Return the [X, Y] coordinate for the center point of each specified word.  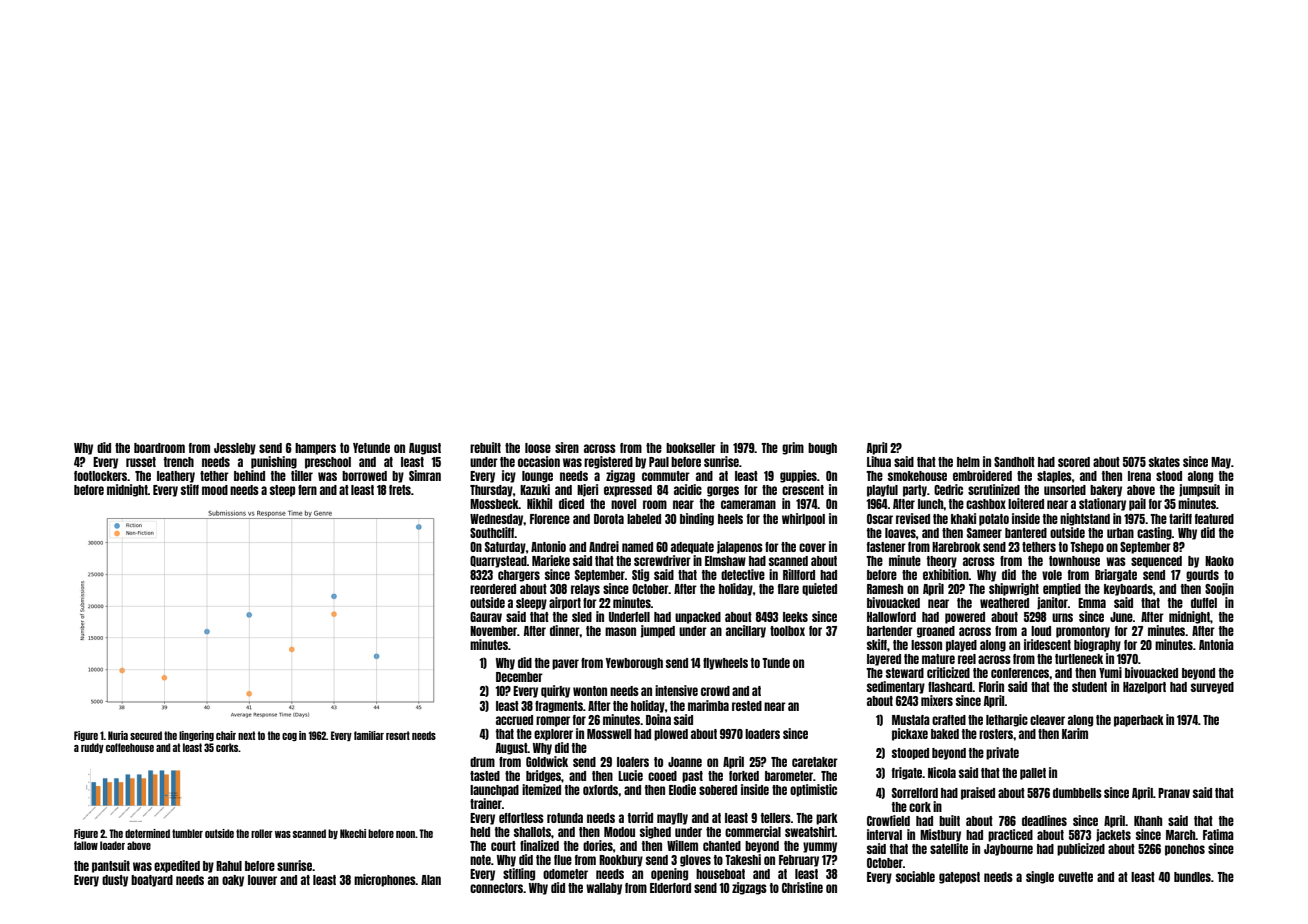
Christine [802, 887]
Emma [1092, 603]
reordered [493, 589]
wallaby [604, 889]
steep [282, 491]
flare [788, 589]
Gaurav [486, 617]
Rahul [229, 866]
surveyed [1212, 688]
